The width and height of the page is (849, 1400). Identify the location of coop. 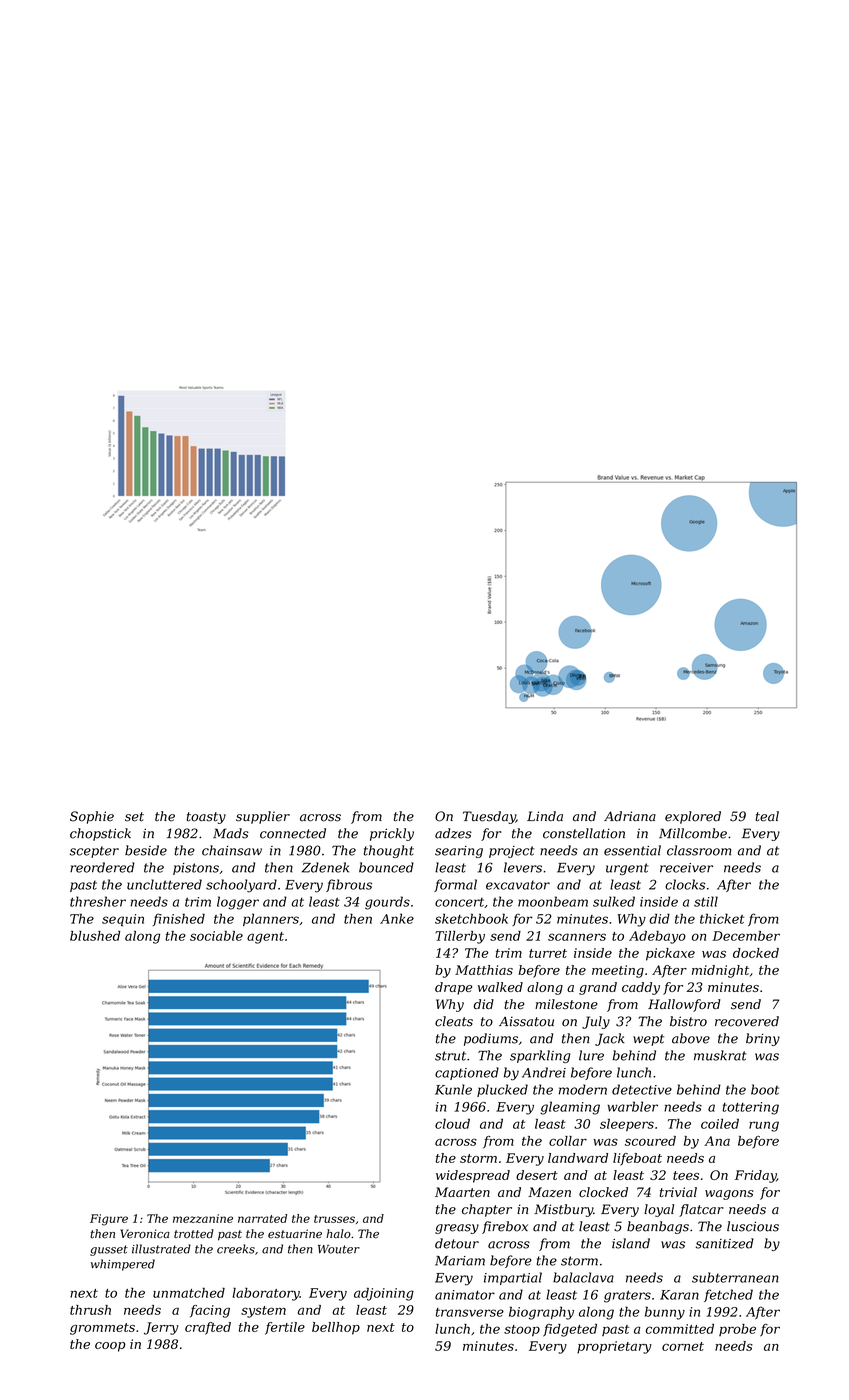
(110, 1347).
